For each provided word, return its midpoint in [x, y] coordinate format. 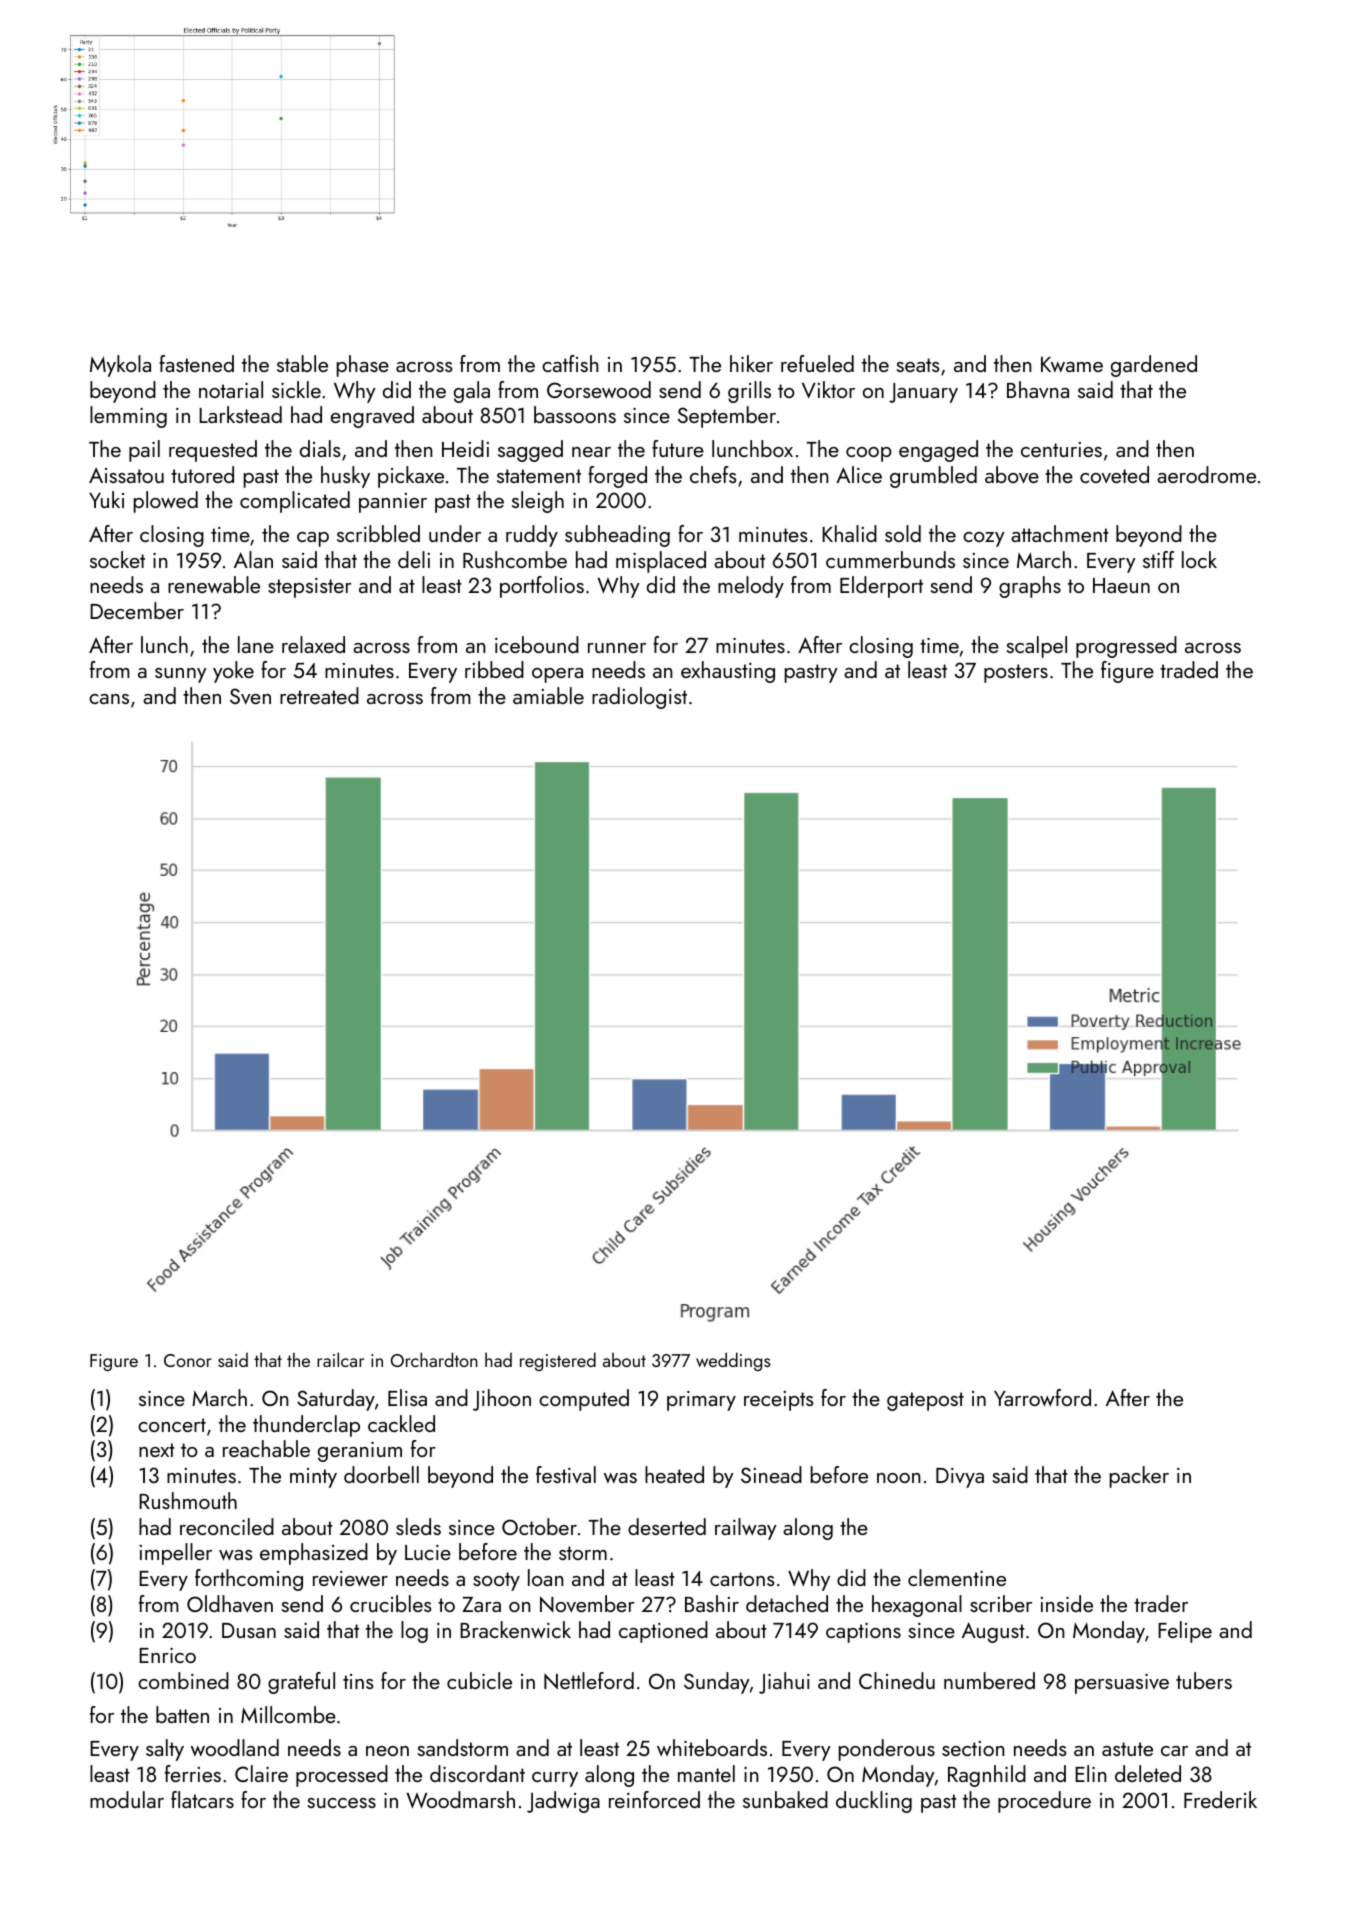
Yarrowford [1042, 1397]
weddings [733, 1361]
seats [918, 365]
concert [172, 1425]
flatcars [202, 1799]
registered [558, 1361]
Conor [188, 1360]
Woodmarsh [460, 1799]
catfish [570, 363]
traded [1189, 669]
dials [320, 448]
